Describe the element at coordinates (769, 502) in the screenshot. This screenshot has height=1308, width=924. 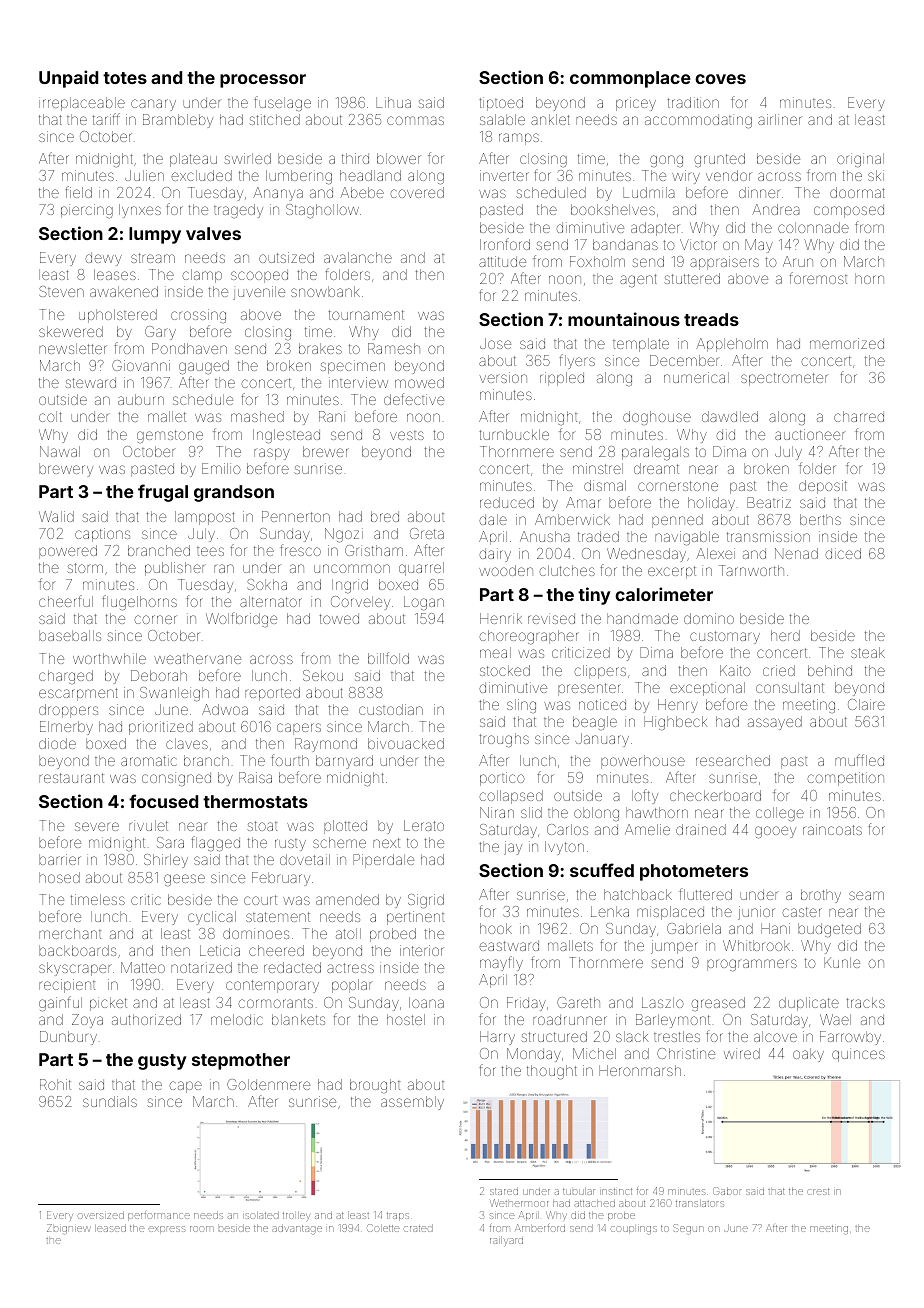
I see `Beatriz` at that location.
